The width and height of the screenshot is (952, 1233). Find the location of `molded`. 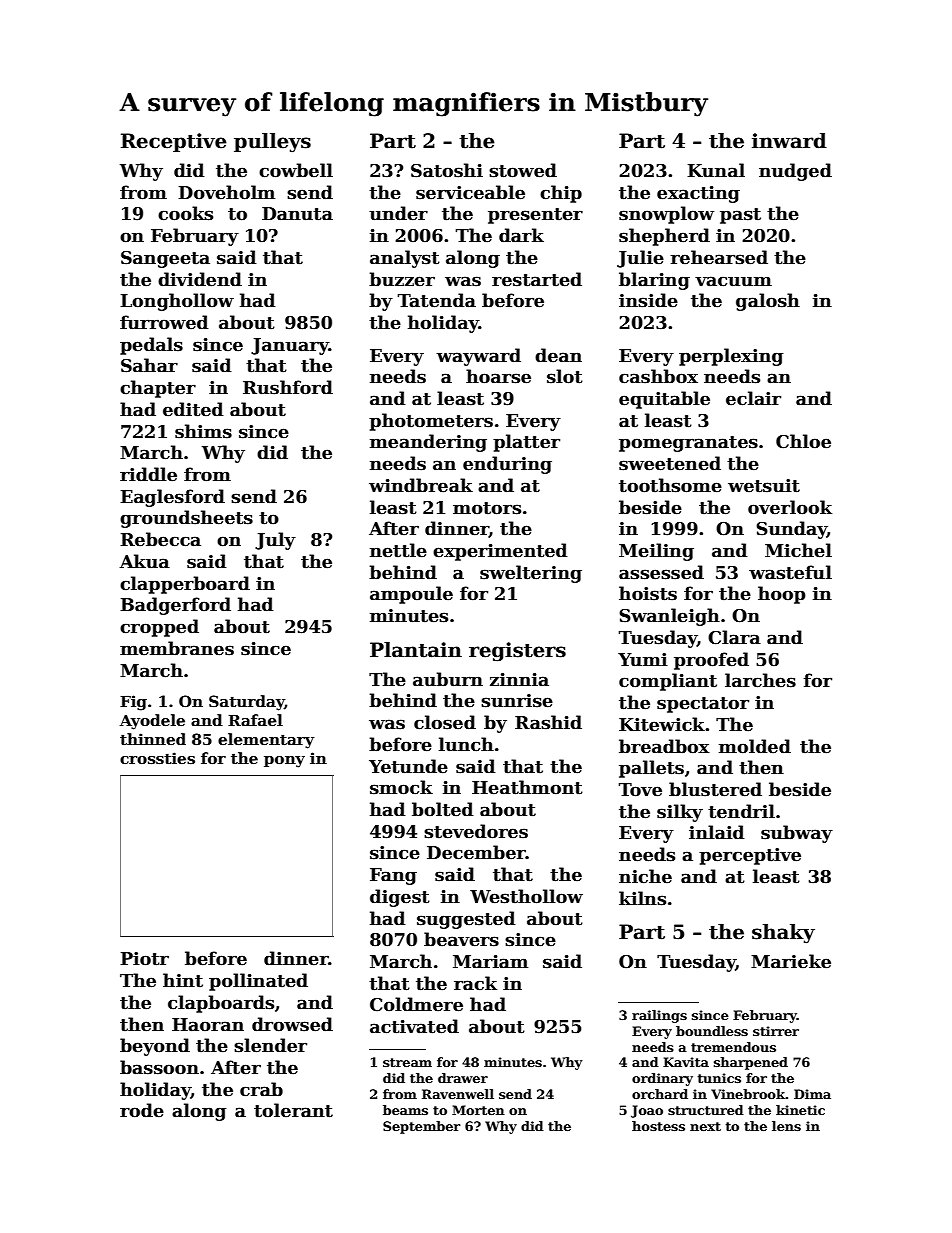

molded is located at coordinates (755, 746).
